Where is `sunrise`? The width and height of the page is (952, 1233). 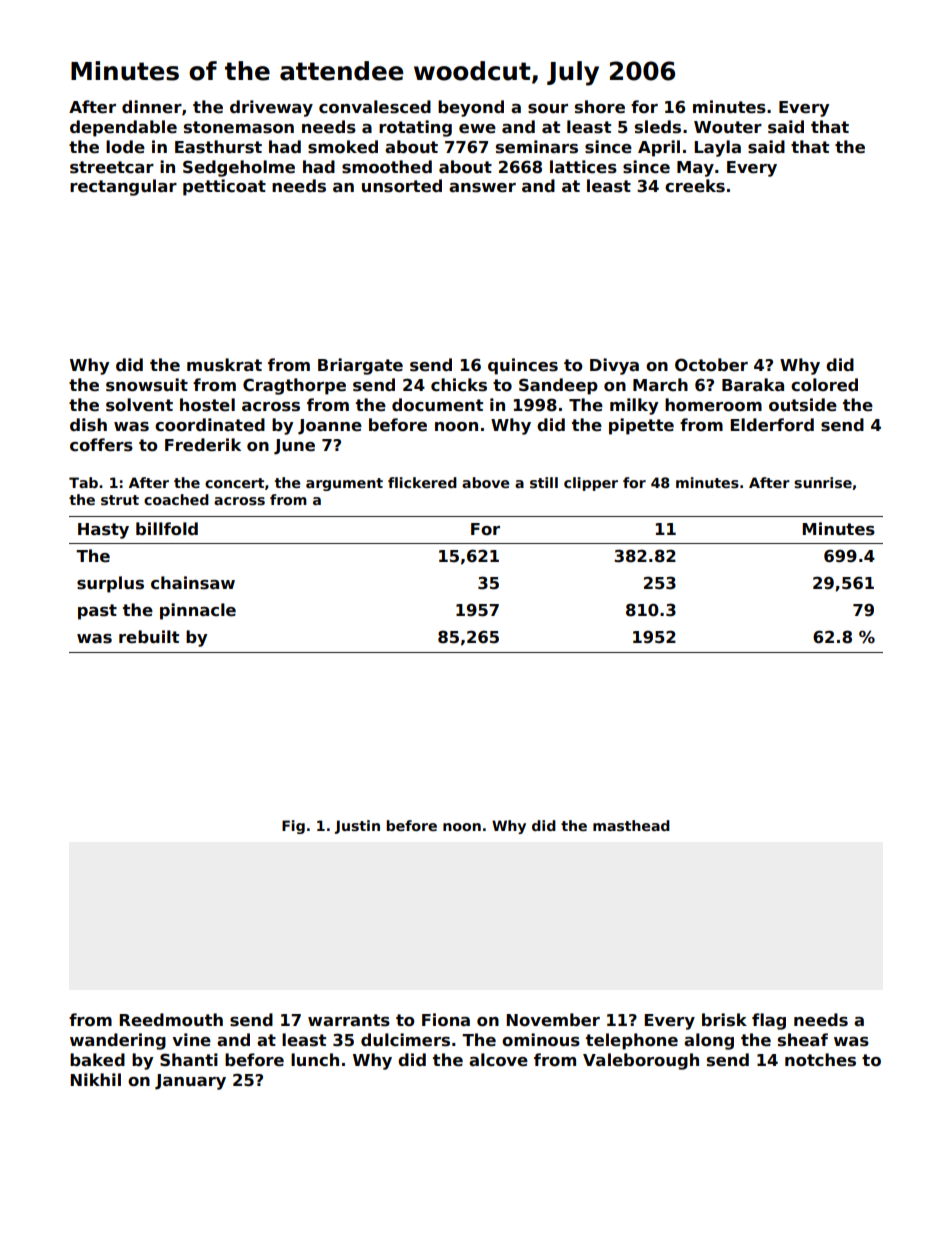 sunrise is located at coordinates (823, 482).
